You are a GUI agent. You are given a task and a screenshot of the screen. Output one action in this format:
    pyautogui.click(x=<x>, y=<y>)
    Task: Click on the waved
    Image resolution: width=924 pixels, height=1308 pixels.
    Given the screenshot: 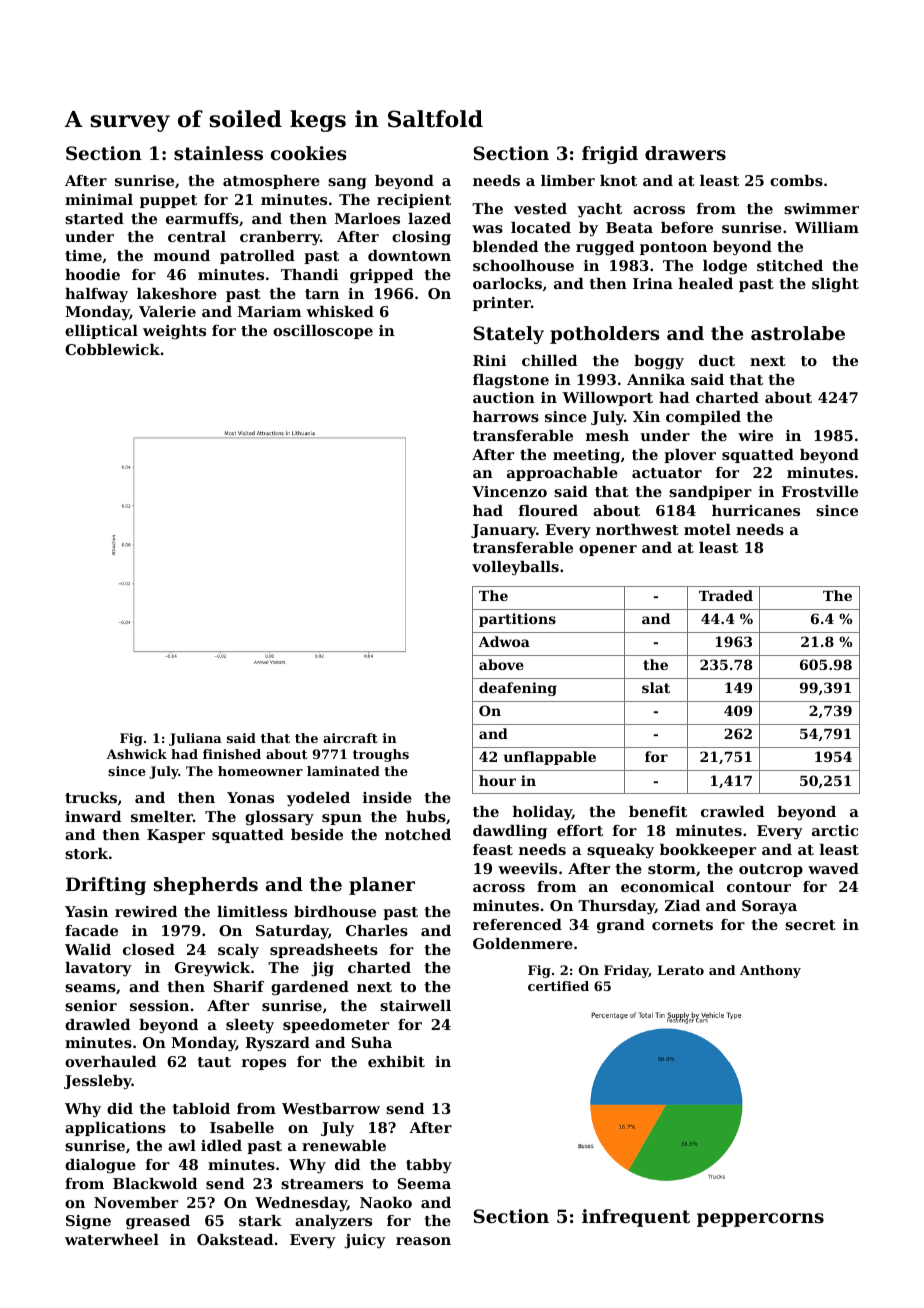 What is the action you would take?
    pyautogui.click(x=833, y=868)
